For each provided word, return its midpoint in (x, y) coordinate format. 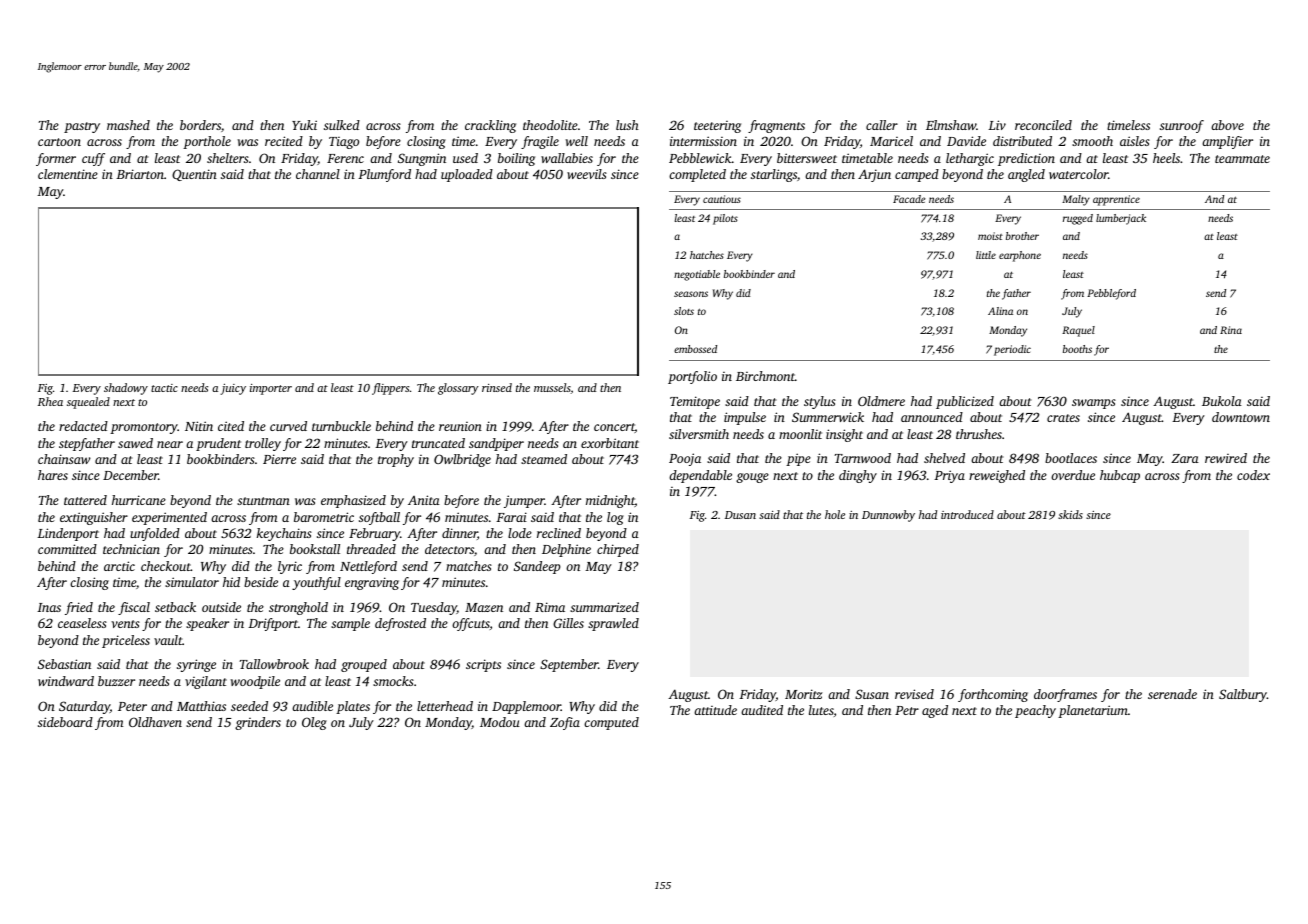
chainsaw (64, 459)
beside (261, 582)
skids (1070, 514)
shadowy (126, 389)
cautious (722, 199)
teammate (1242, 159)
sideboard (65, 722)
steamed (544, 459)
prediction (1026, 159)
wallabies (567, 158)
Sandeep (537, 567)
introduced (967, 514)
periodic (1012, 350)
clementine (68, 174)
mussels (552, 388)
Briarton (140, 174)
